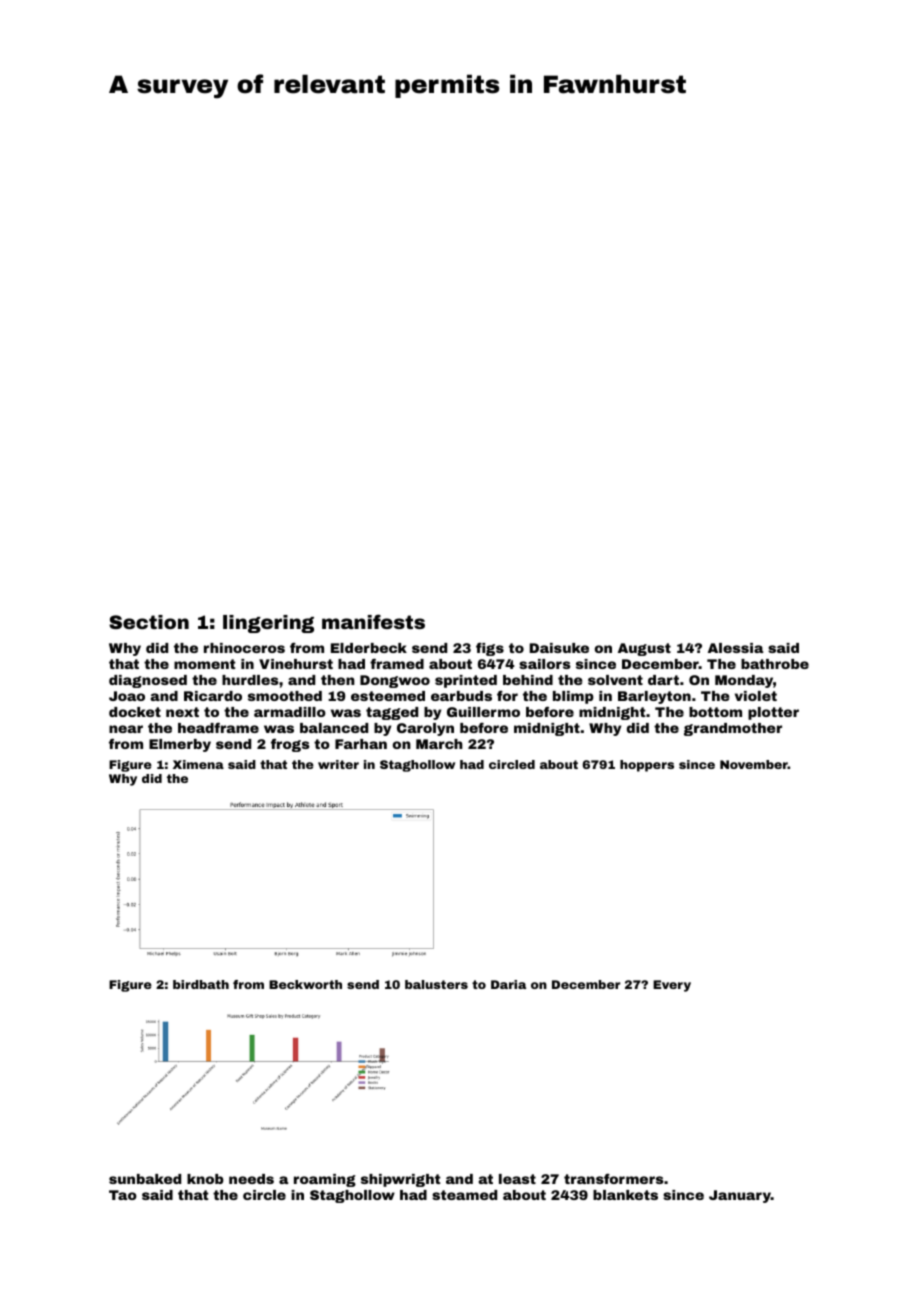 The width and height of the screenshot is (924, 1308). I want to click on balusters, so click(436, 984).
